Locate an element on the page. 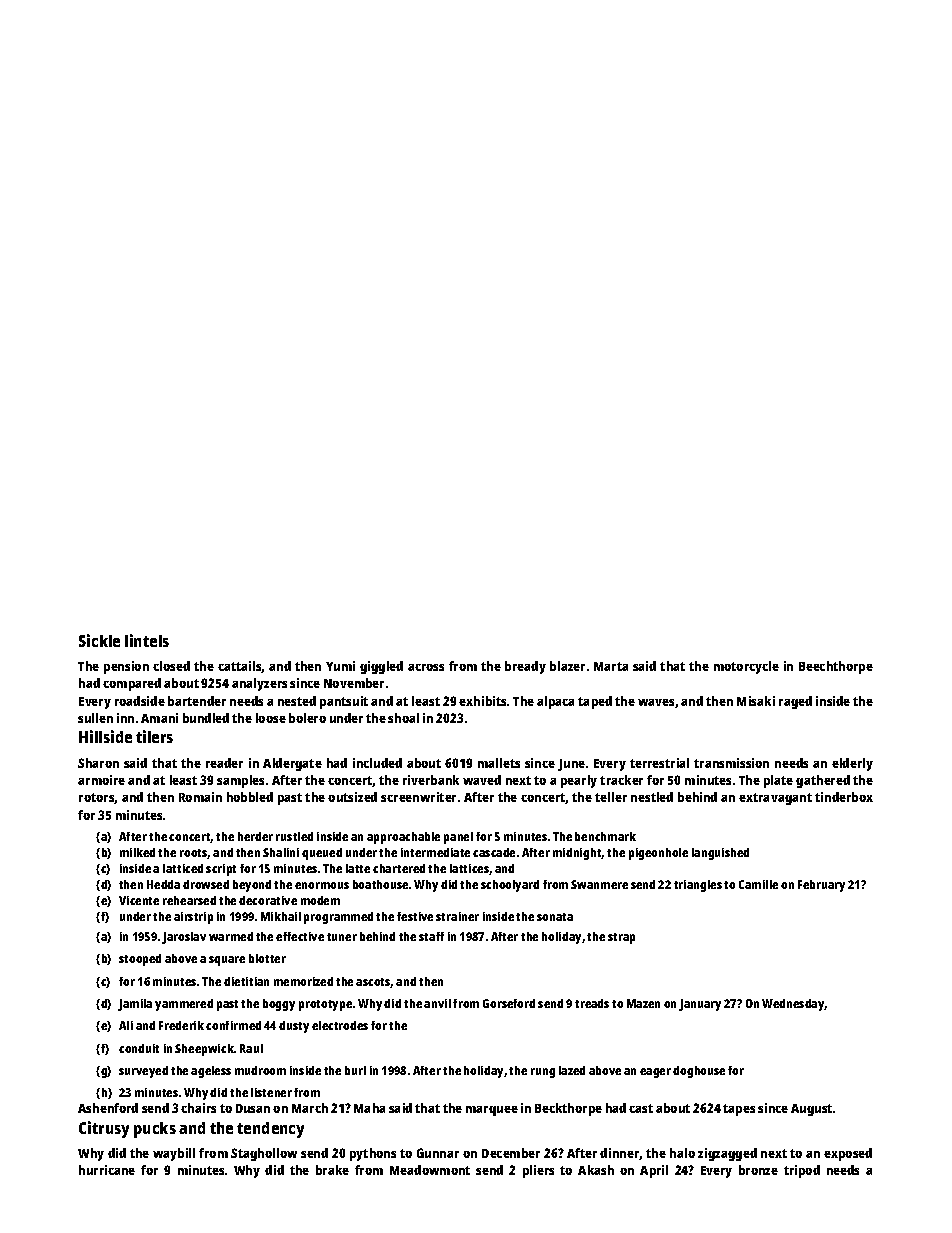 The height and width of the document is (1233, 952). conduit is located at coordinates (139, 1048).
